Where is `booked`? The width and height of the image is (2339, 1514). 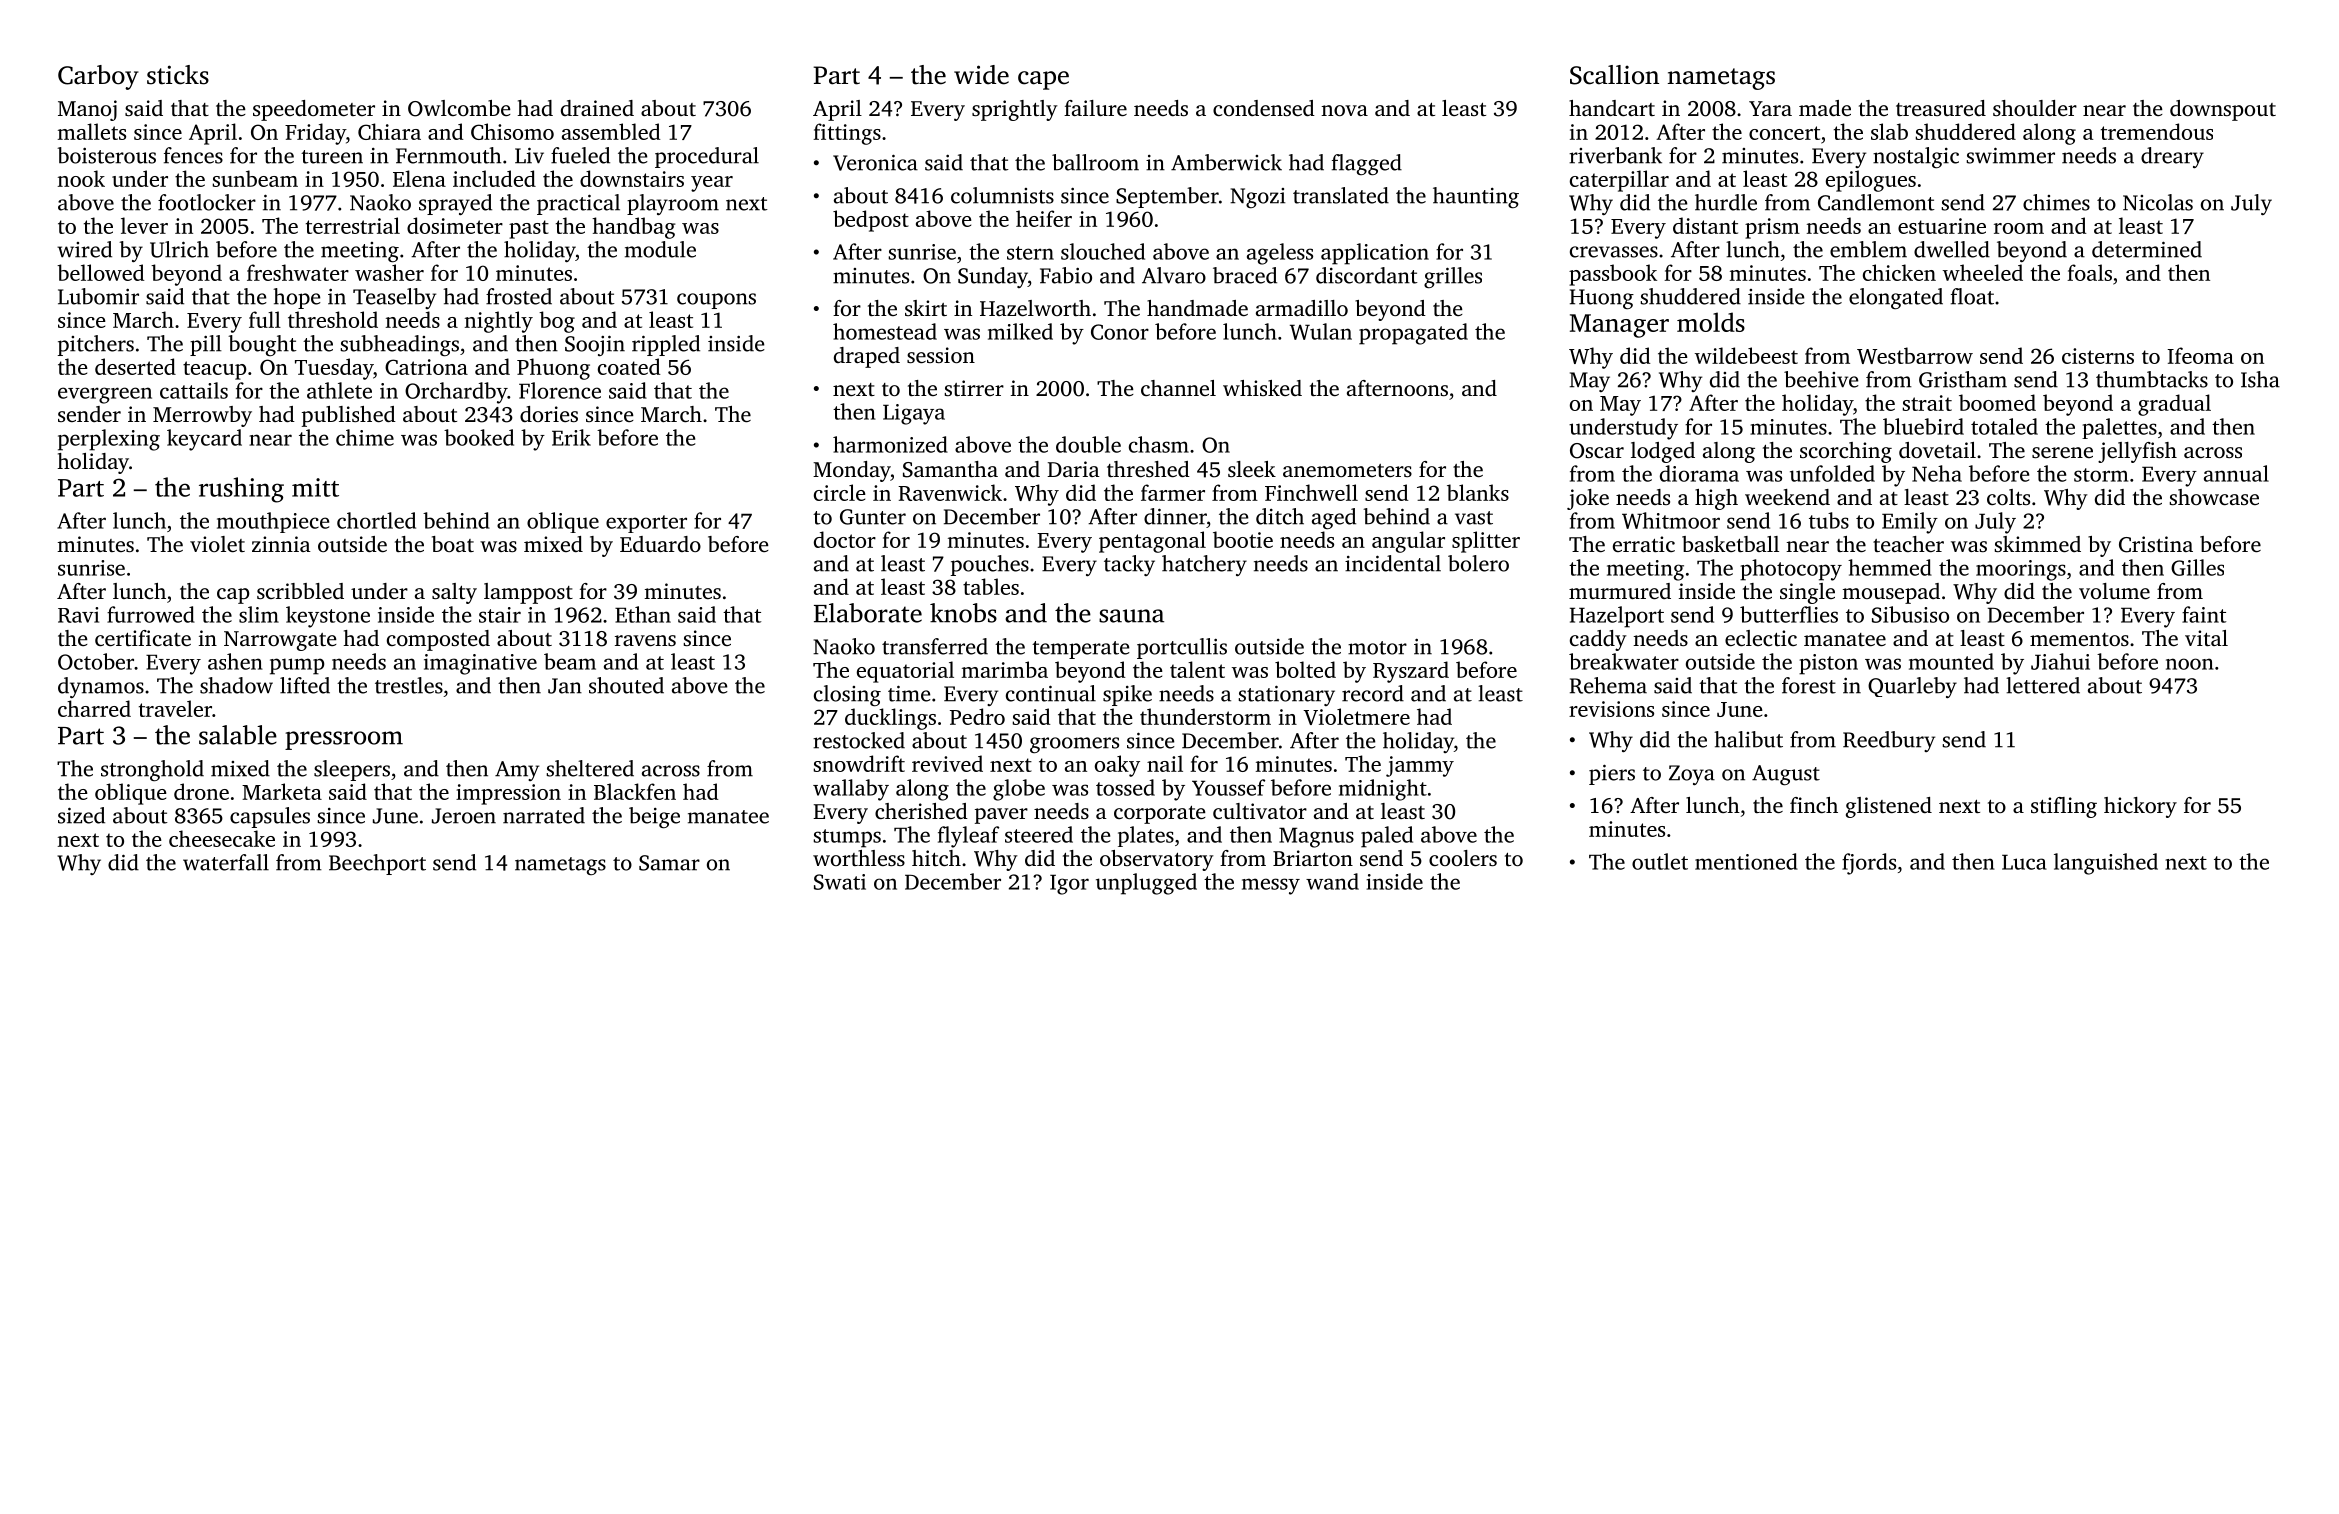 booked is located at coordinates (479, 437).
